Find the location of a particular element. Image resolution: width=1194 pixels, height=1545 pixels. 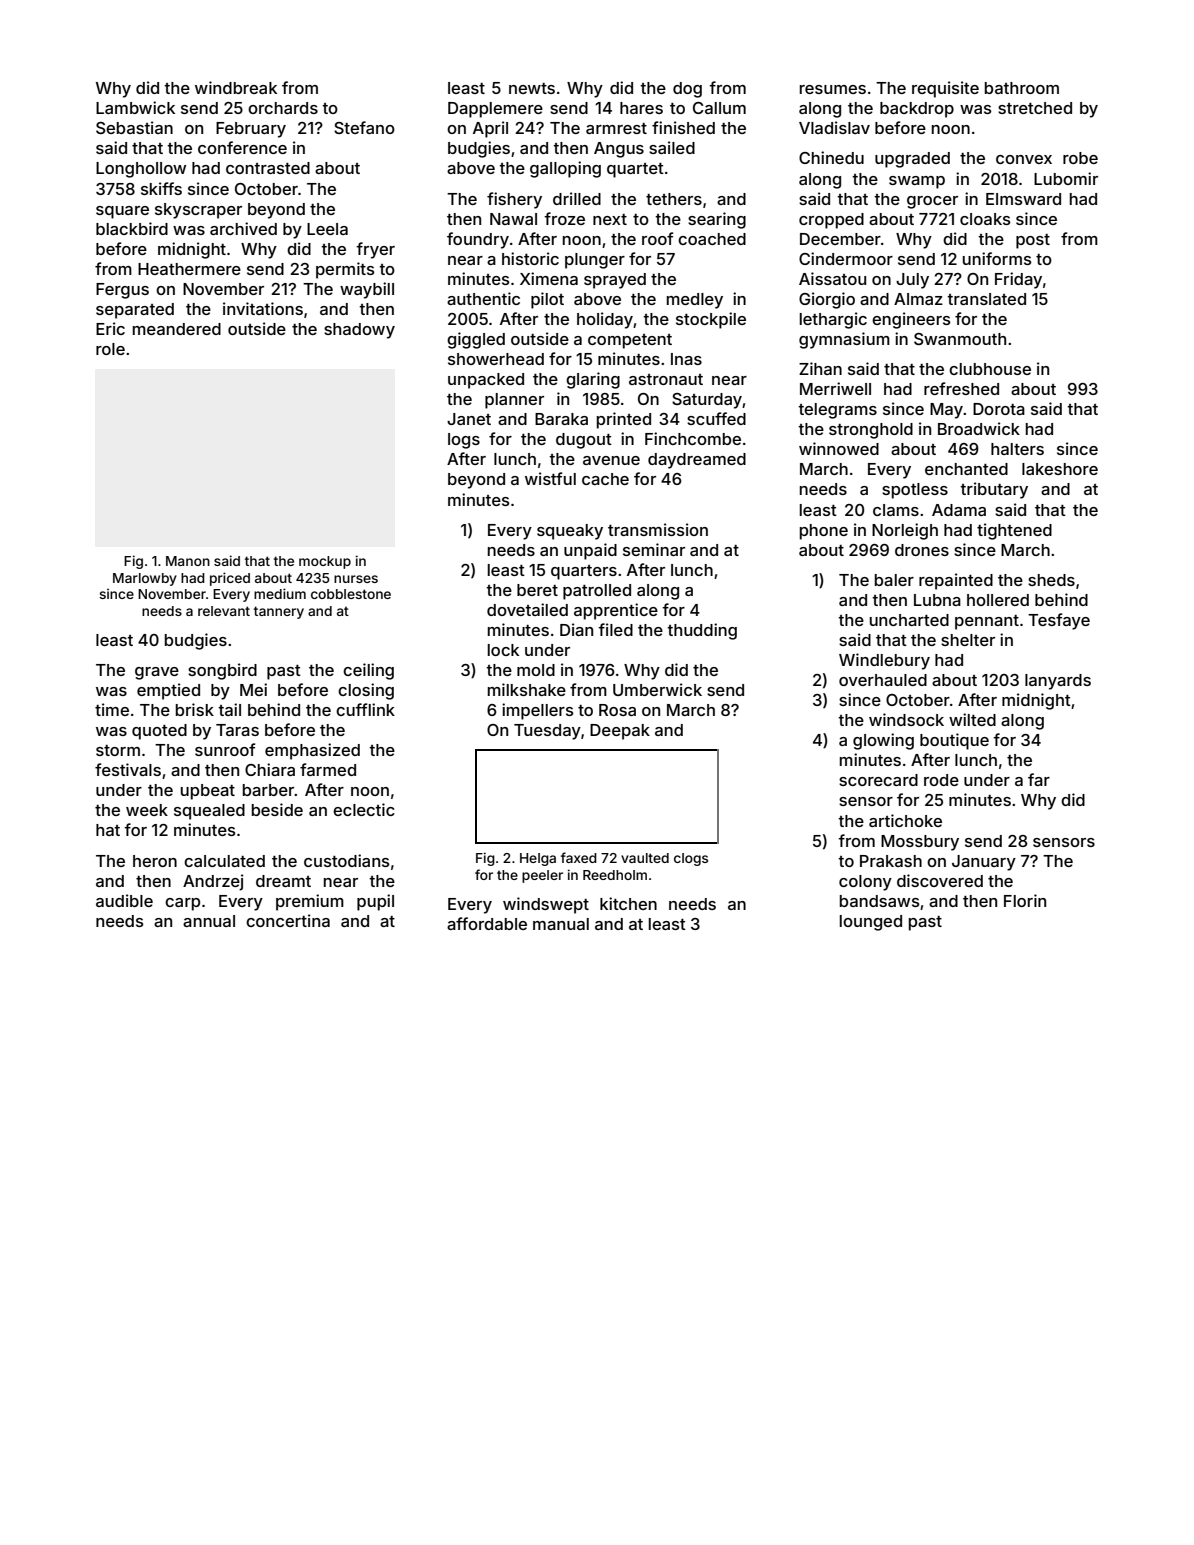

glowing is located at coordinates (883, 741).
